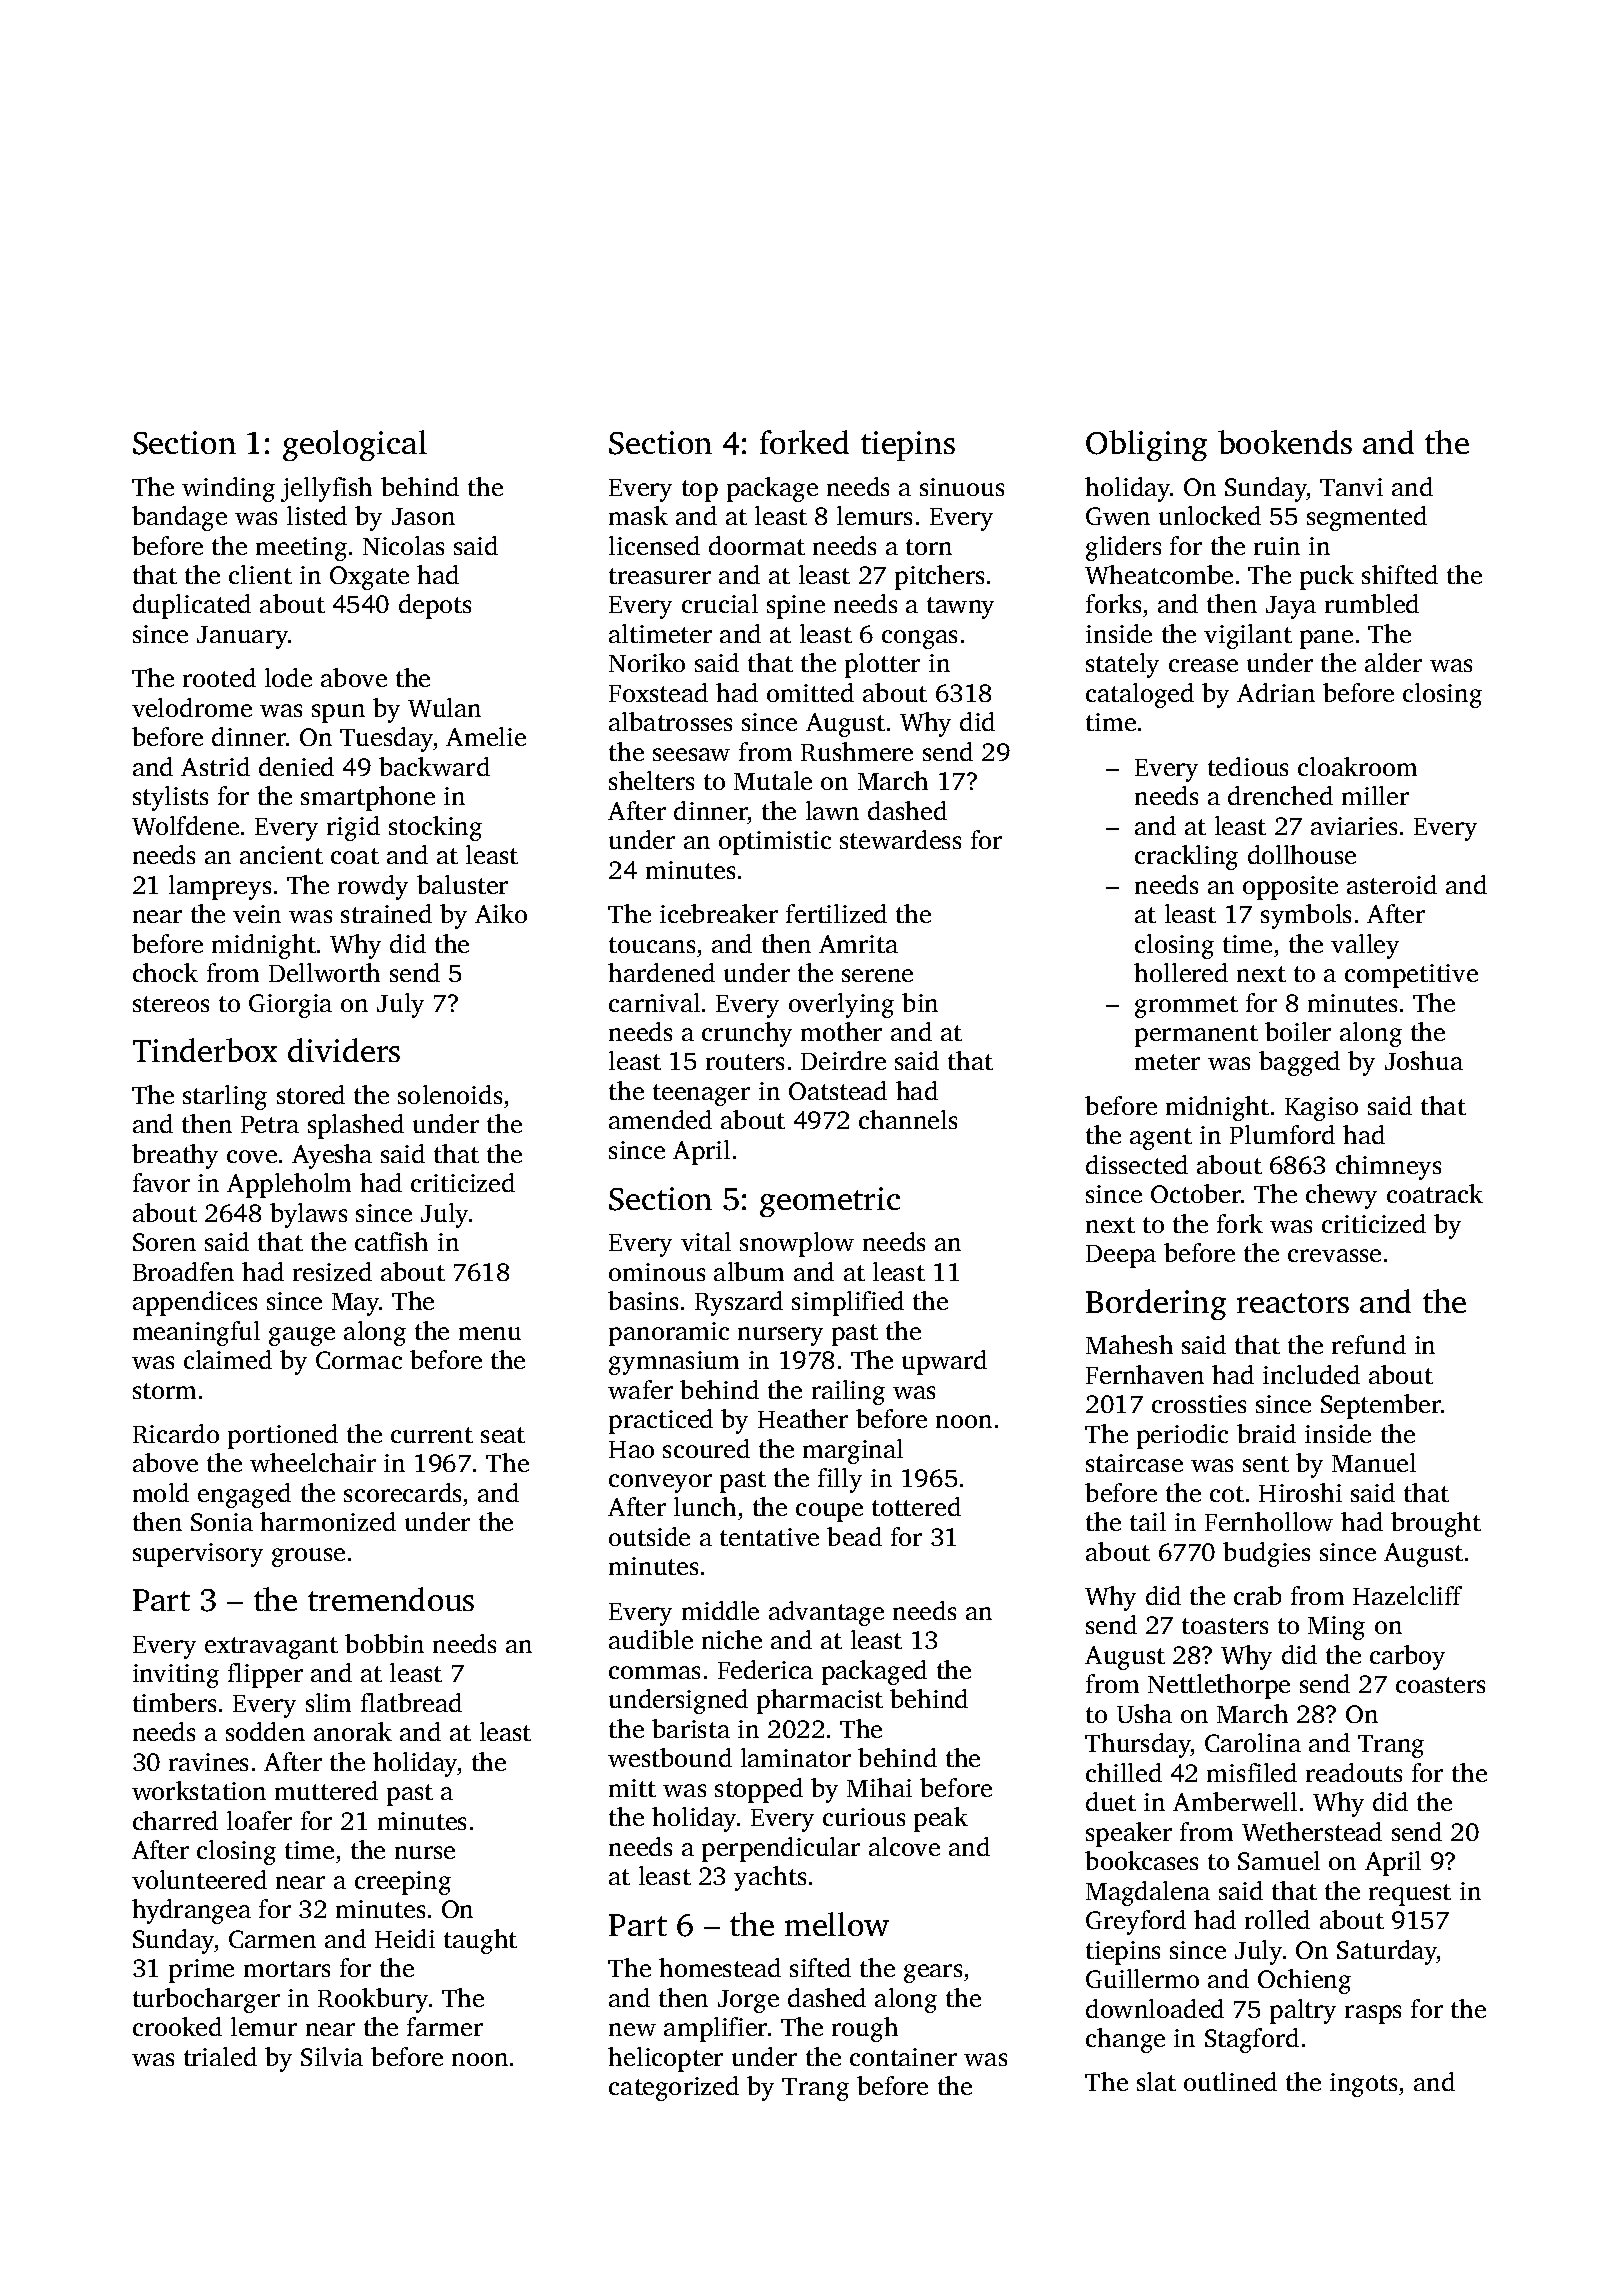 The image size is (1620, 2292). What do you see at coordinates (220, 887) in the screenshot?
I see `lampreys` at bounding box center [220, 887].
